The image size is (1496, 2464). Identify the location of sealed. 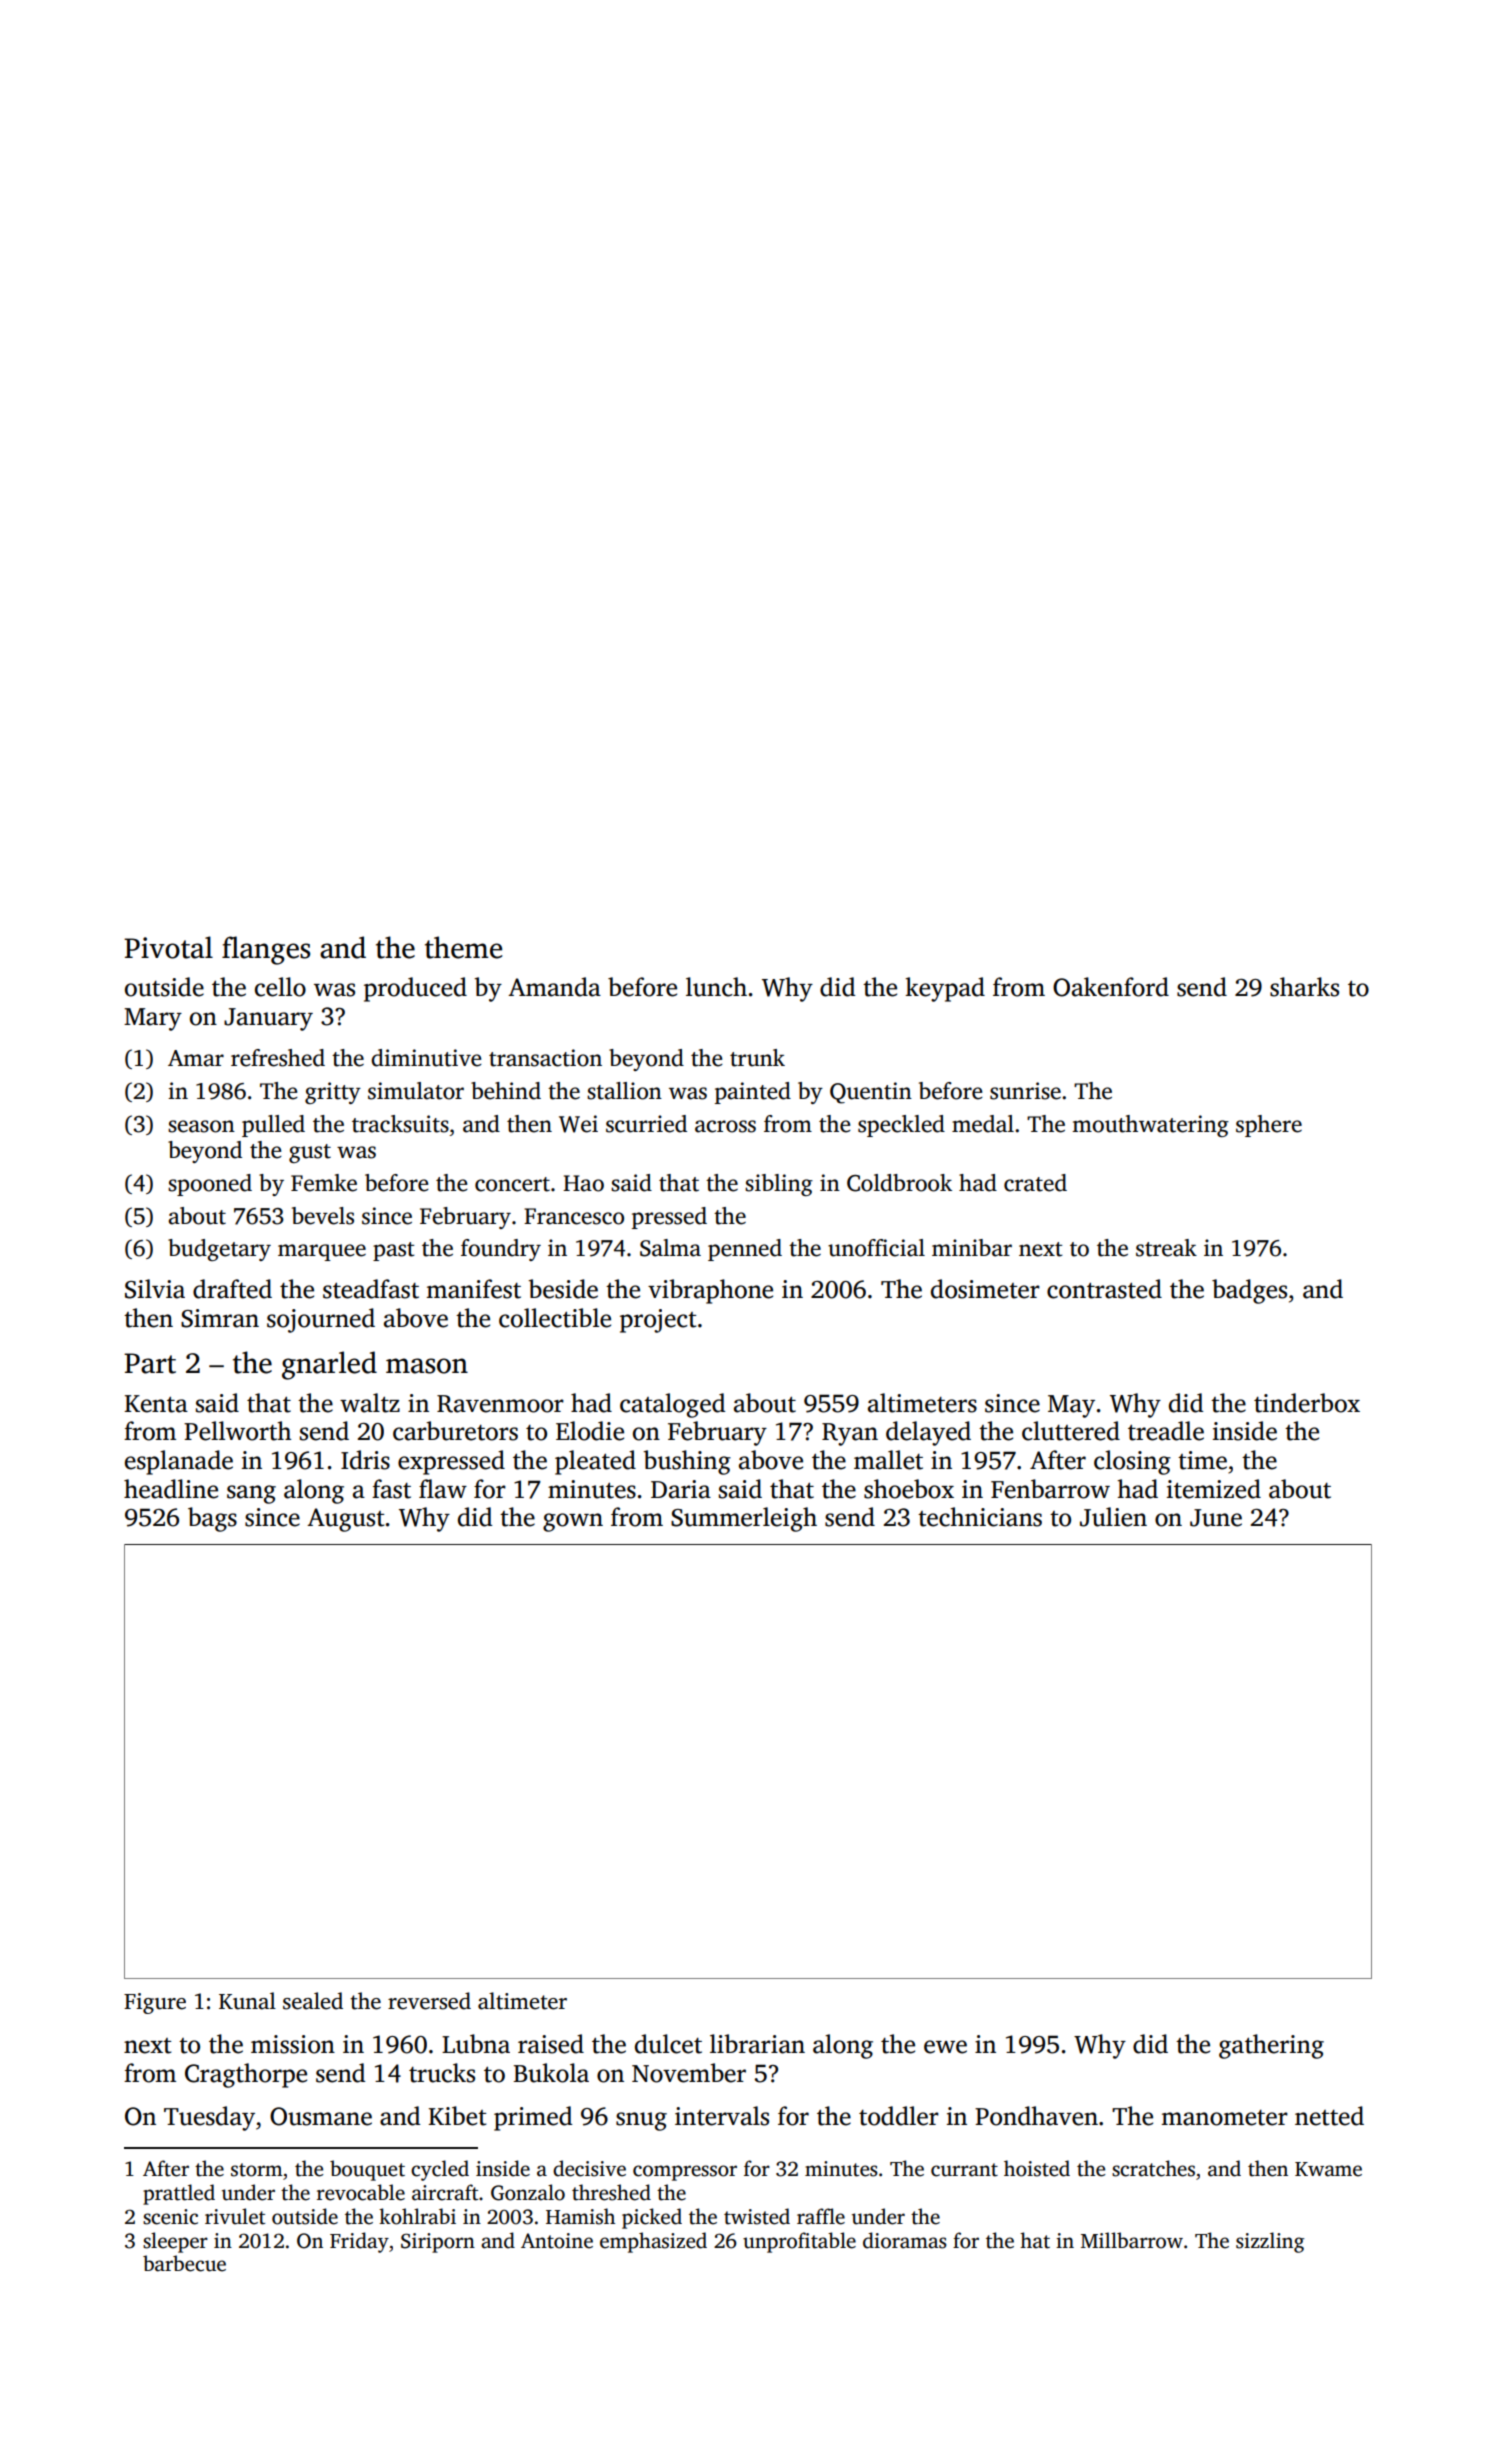
(313, 2001).
